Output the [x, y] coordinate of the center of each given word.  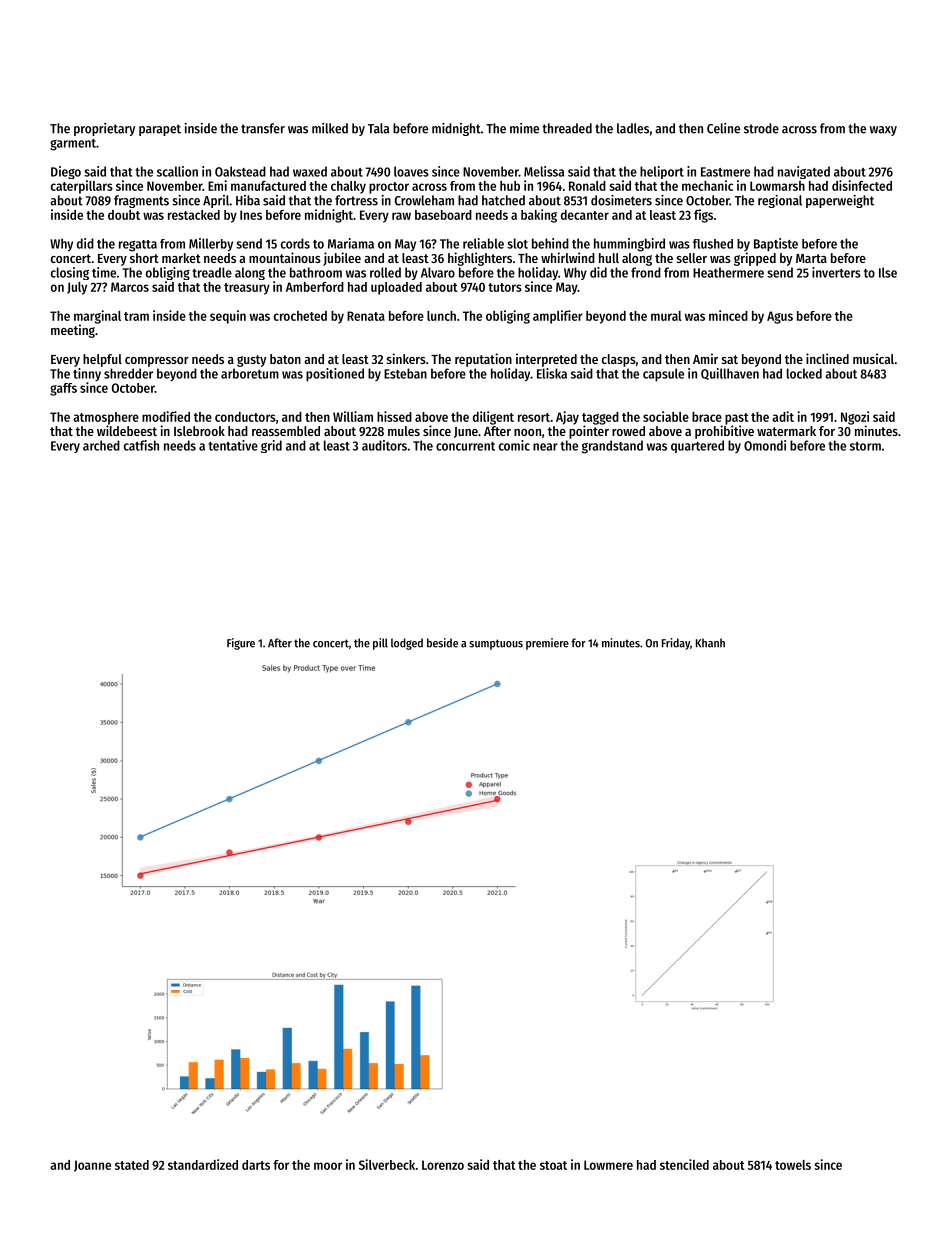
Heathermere [728, 272]
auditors [384, 445]
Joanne [92, 1166]
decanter [585, 215]
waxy [883, 131]
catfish [141, 445]
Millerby [211, 245]
